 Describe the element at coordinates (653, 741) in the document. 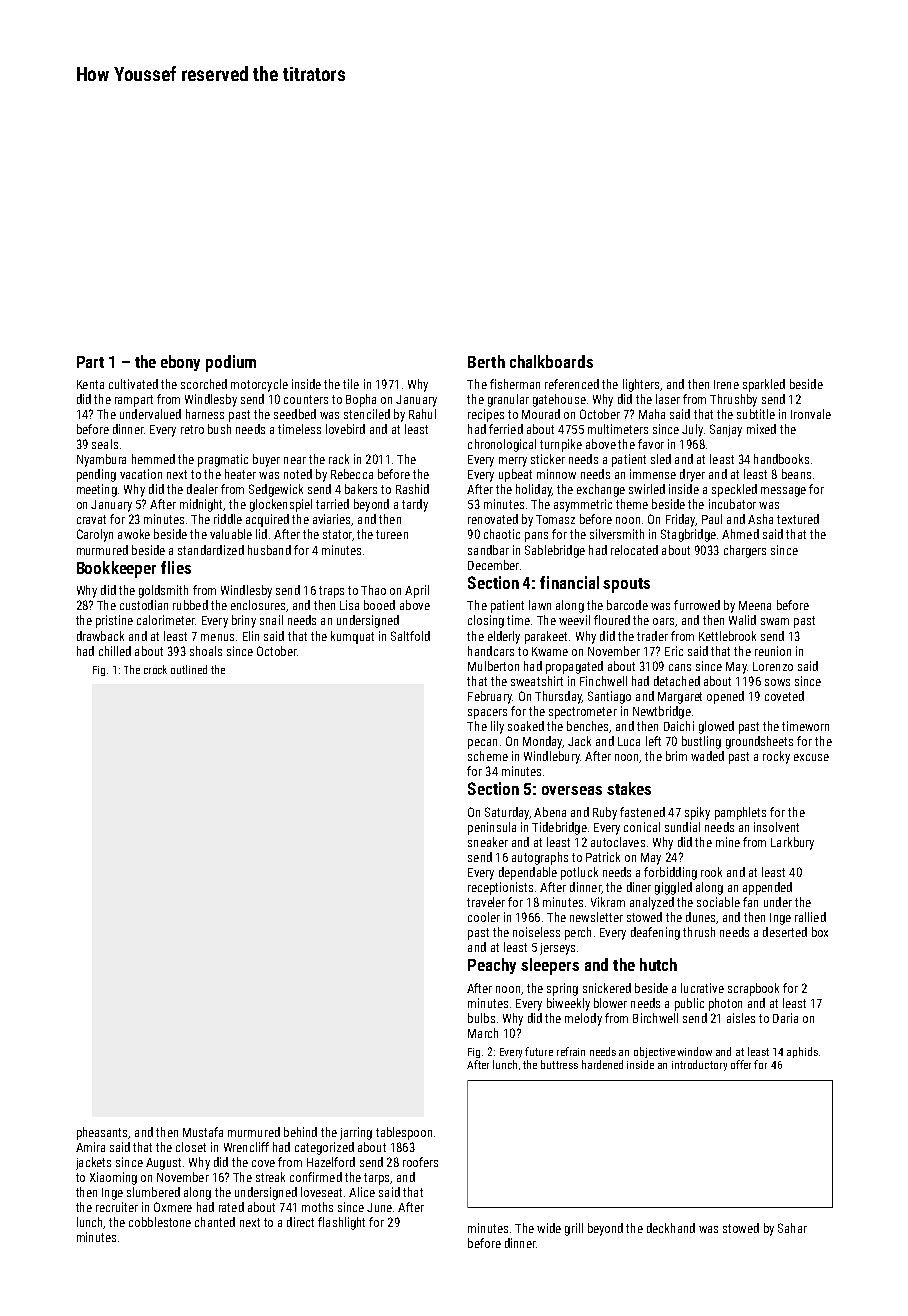

I see `left` at that location.
